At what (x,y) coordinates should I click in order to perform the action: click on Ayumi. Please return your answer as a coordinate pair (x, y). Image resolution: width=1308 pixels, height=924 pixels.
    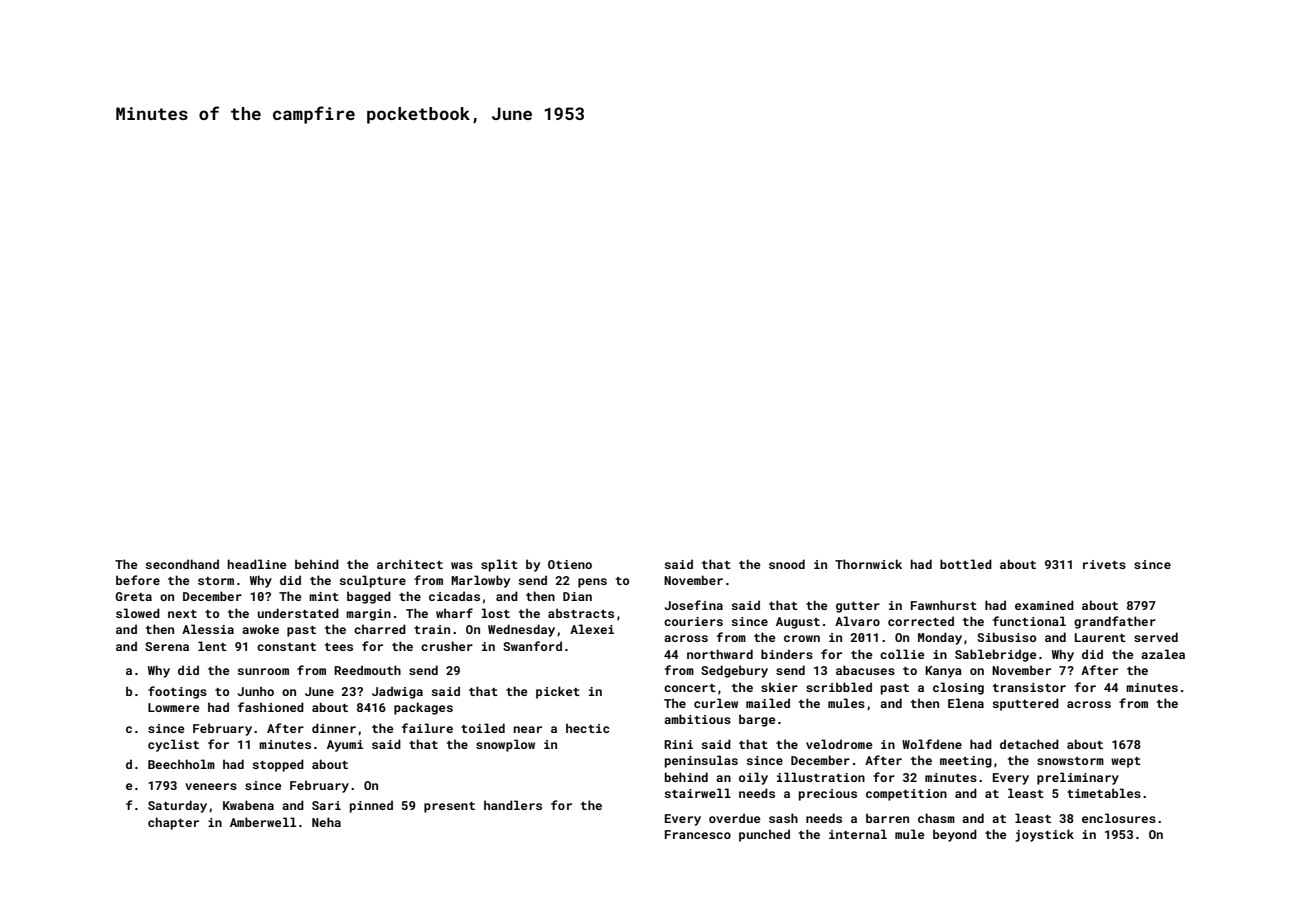
    Looking at the image, I should click on (345, 746).
